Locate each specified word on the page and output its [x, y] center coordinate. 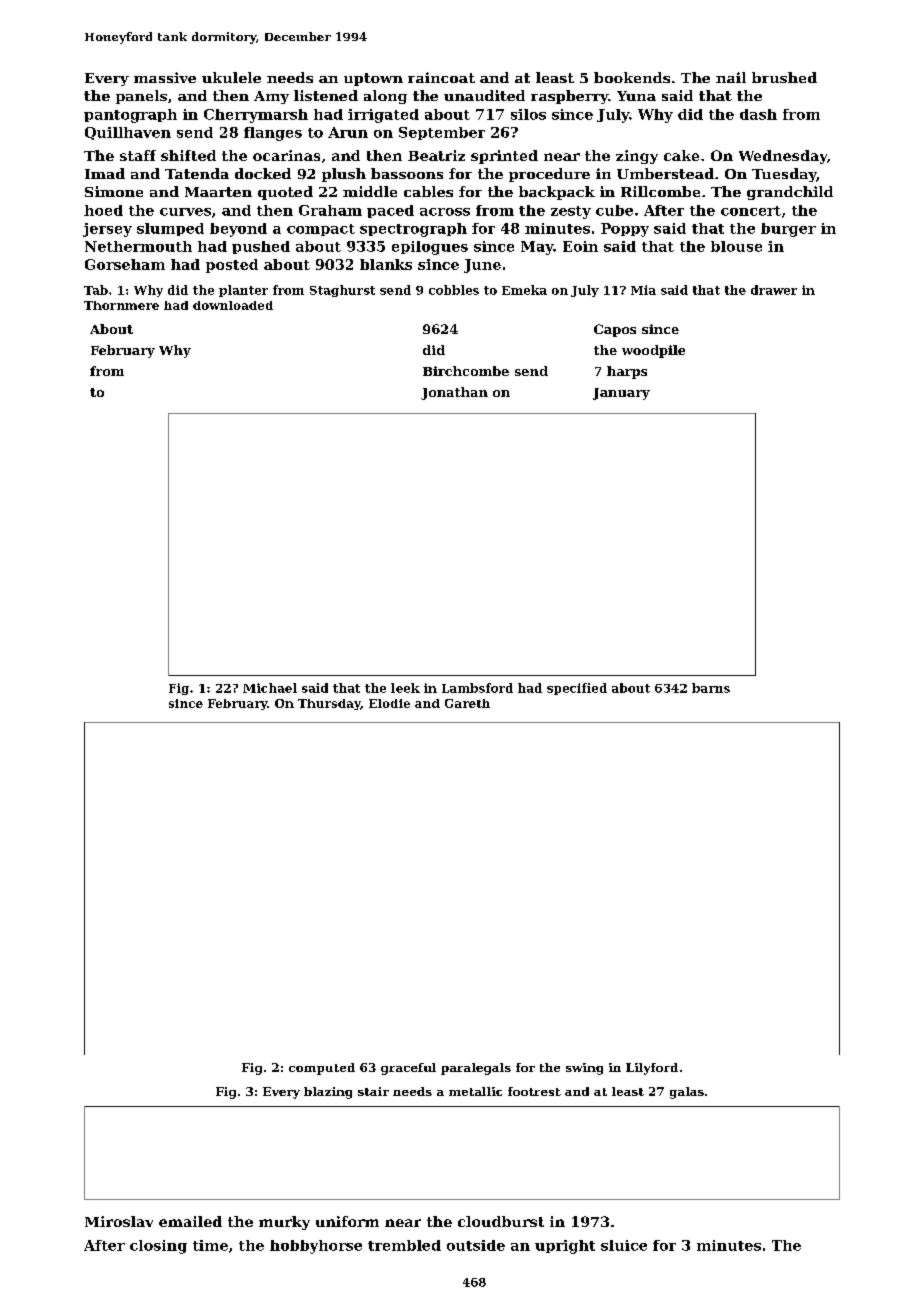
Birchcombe [466, 371]
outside [476, 1245]
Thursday [329, 704]
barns [711, 688]
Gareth [467, 703]
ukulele [231, 77]
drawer [774, 290]
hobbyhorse [316, 1247]
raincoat [441, 77]
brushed [784, 77]
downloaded [233, 305]
